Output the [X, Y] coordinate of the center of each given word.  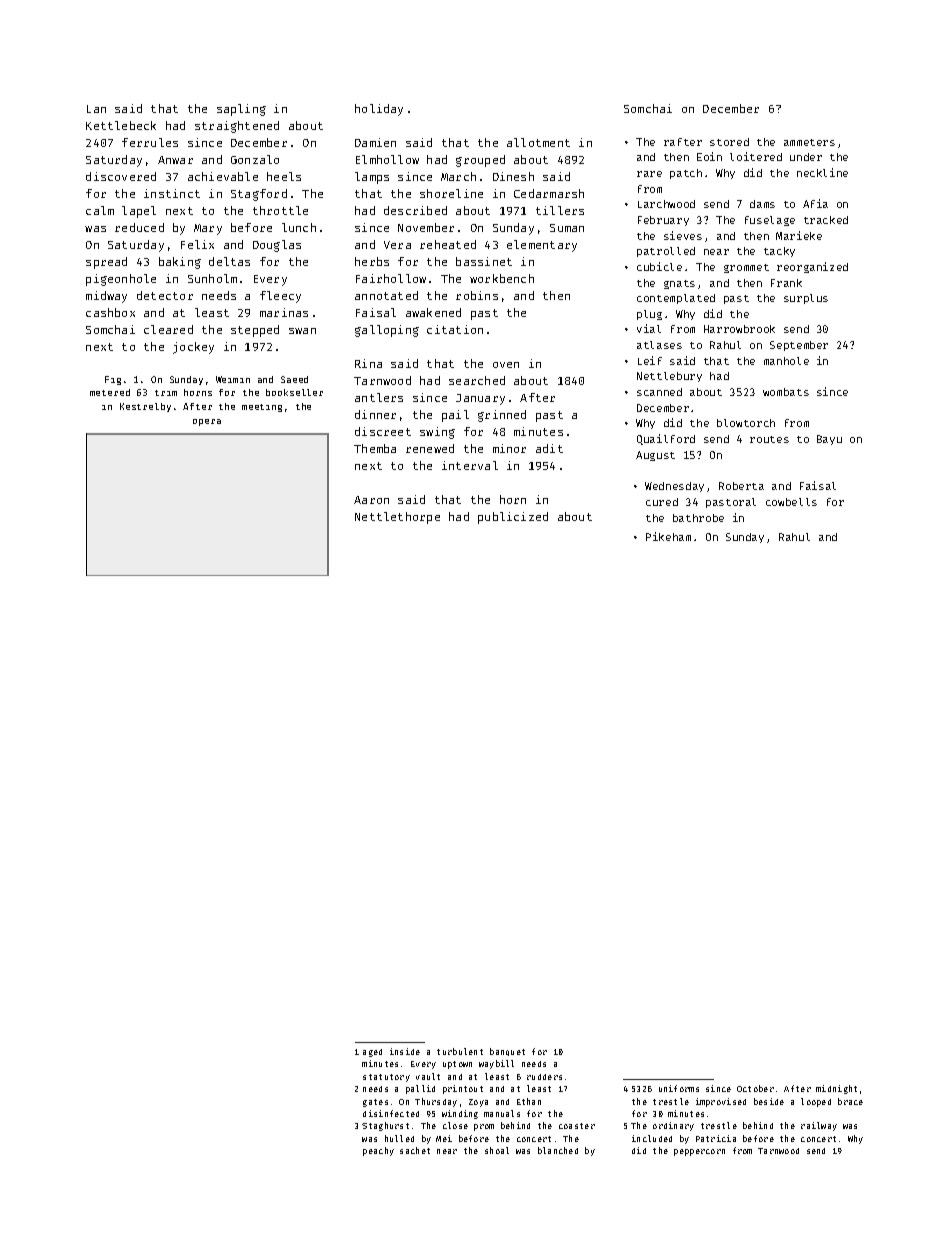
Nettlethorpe [397, 518]
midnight [836, 1089]
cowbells [791, 502]
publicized [513, 518]
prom [484, 1127]
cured [662, 502]
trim [166, 393]
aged [372, 1053]
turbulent [460, 1051]
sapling [241, 110]
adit [549, 448]
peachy [378, 1151]
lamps [372, 178]
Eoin [709, 156]
